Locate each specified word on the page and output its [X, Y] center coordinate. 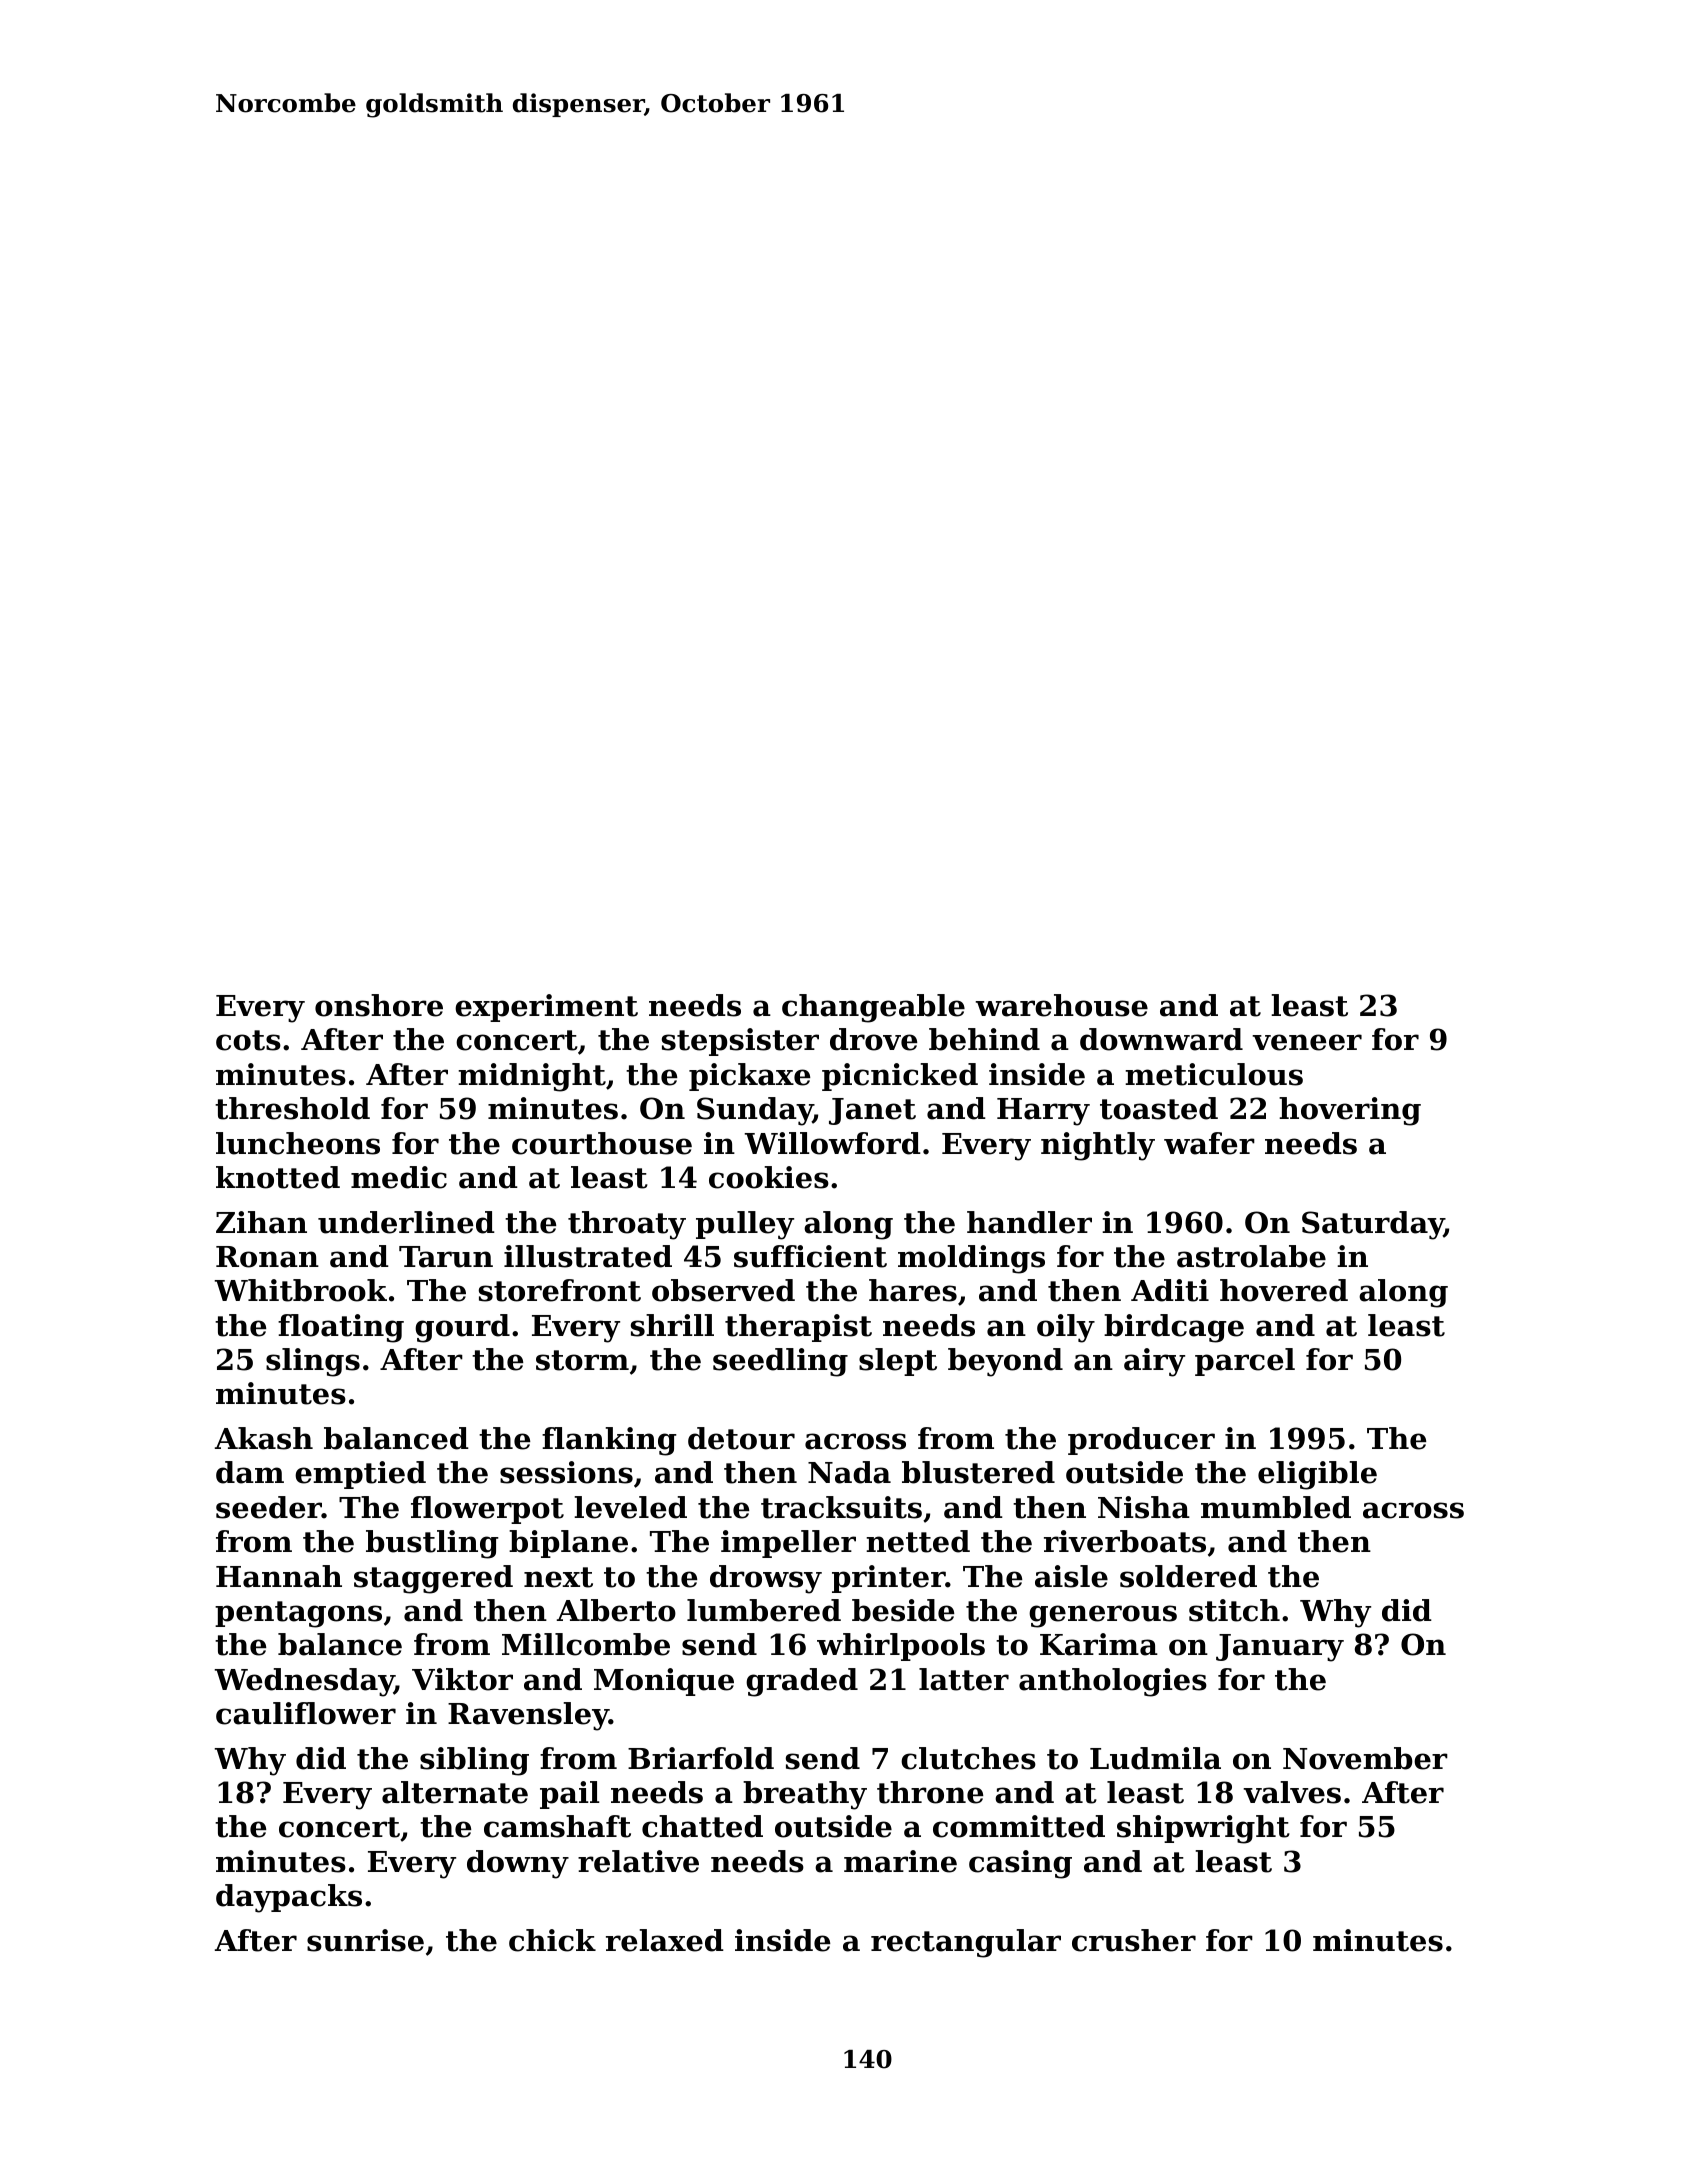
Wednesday [304, 1682]
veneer [1307, 1042]
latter [964, 1679]
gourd [462, 1328]
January [1280, 1648]
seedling [780, 1362]
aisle [1071, 1576]
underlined [406, 1222]
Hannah [279, 1576]
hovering [1350, 1111]
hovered [1284, 1290]
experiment [546, 1008]
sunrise [365, 1940]
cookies [769, 1177]
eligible [1317, 1475]
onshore [379, 1005]
